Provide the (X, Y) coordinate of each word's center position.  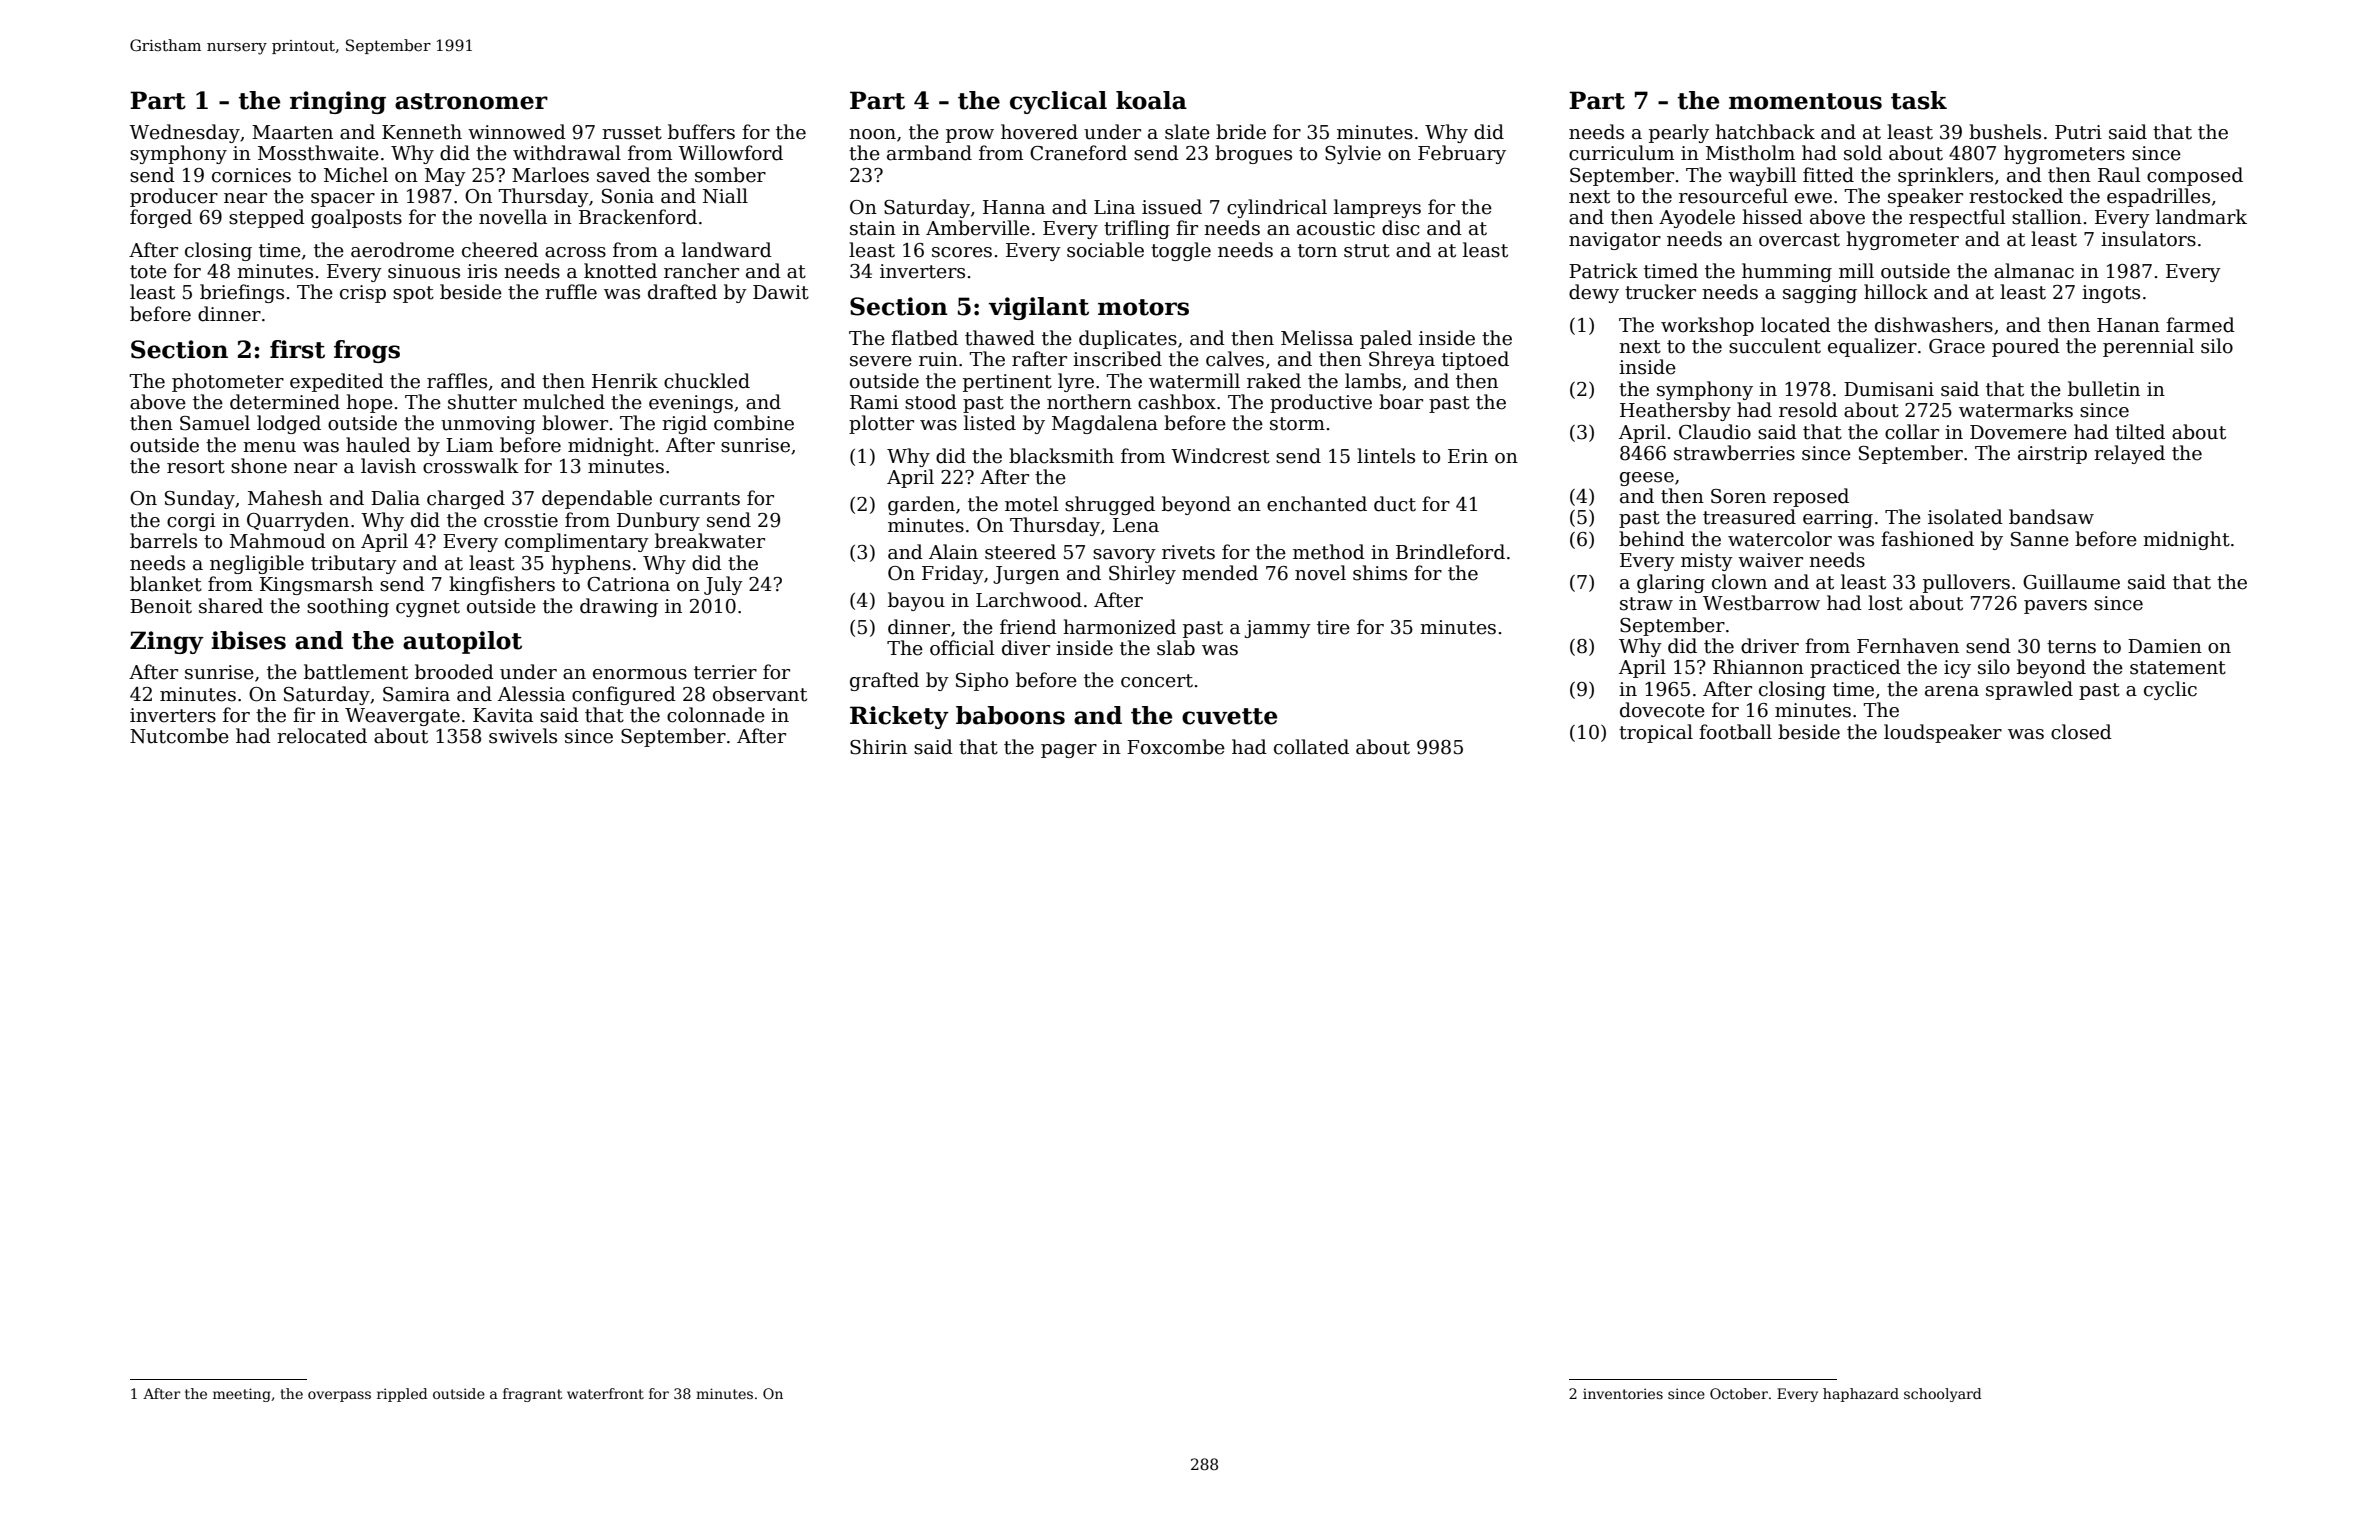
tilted (2140, 432)
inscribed (1117, 359)
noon (872, 134)
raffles (457, 381)
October (1739, 1393)
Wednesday (184, 133)
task (1919, 100)
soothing (348, 607)
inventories (1623, 1393)
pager (1069, 751)
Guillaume (2071, 582)
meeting (242, 1395)
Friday (953, 574)
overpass (339, 1396)
